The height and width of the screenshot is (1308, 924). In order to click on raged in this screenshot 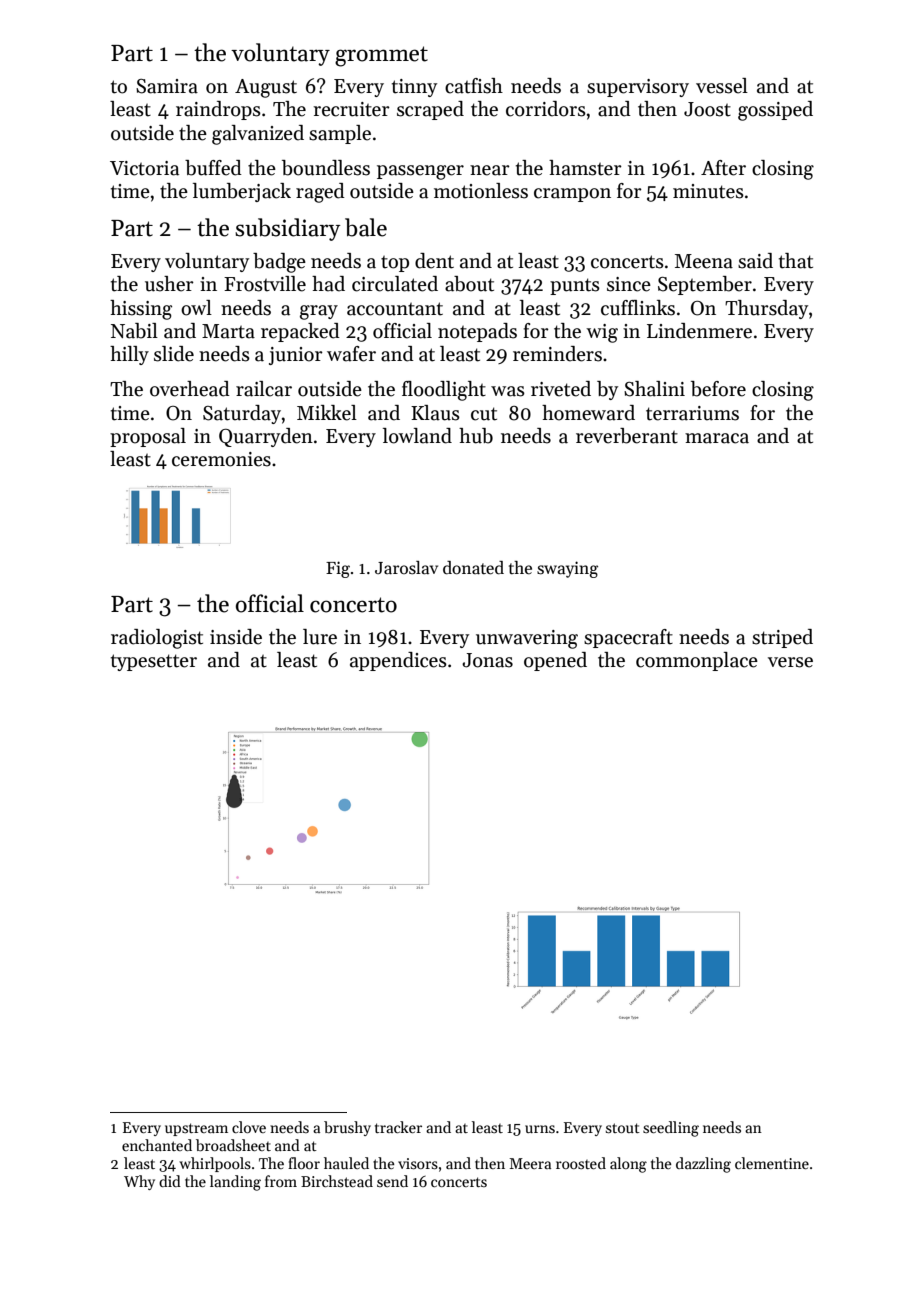, I will do `click(320, 193)`.
